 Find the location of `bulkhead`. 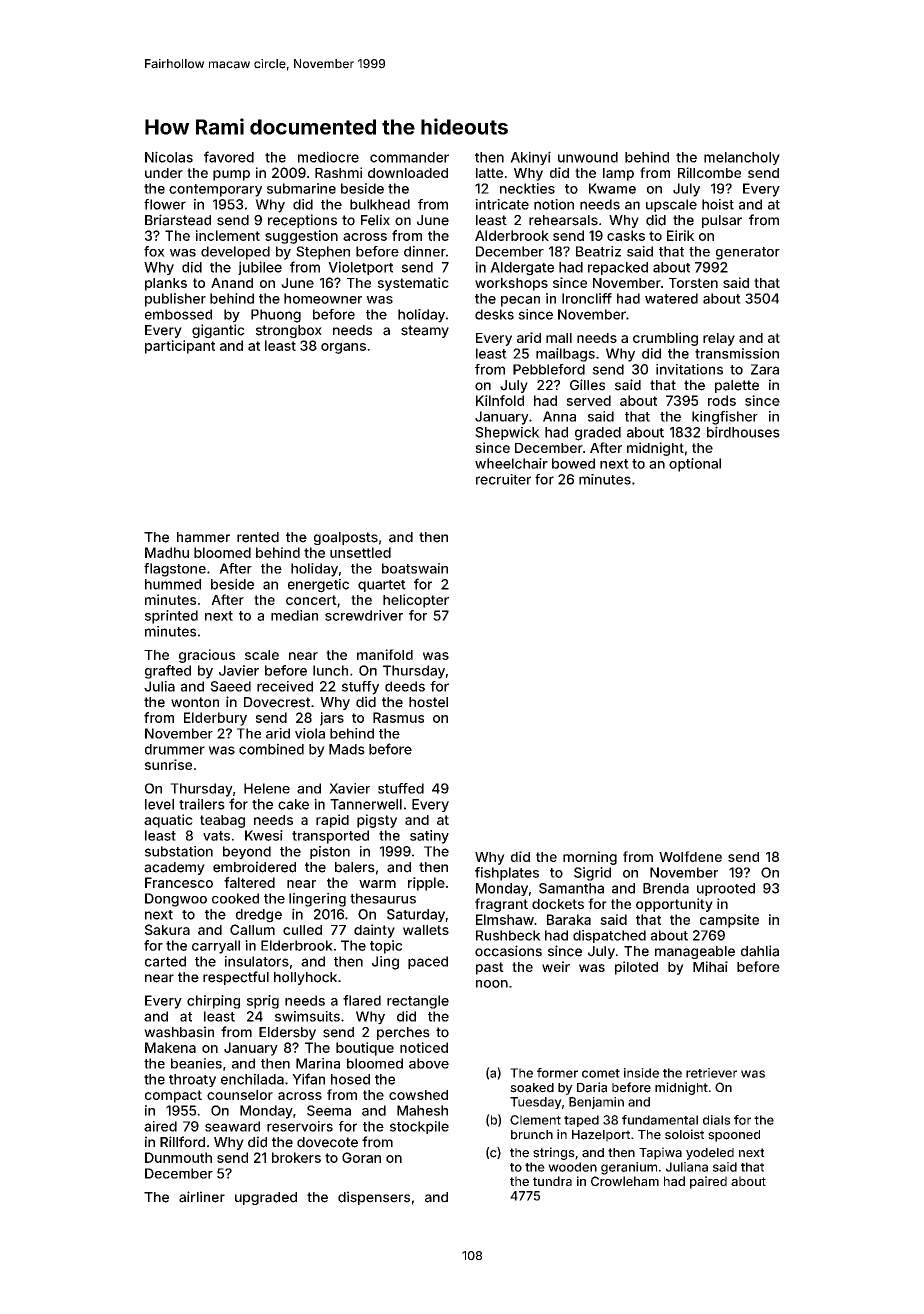

bulkhead is located at coordinates (380, 204).
